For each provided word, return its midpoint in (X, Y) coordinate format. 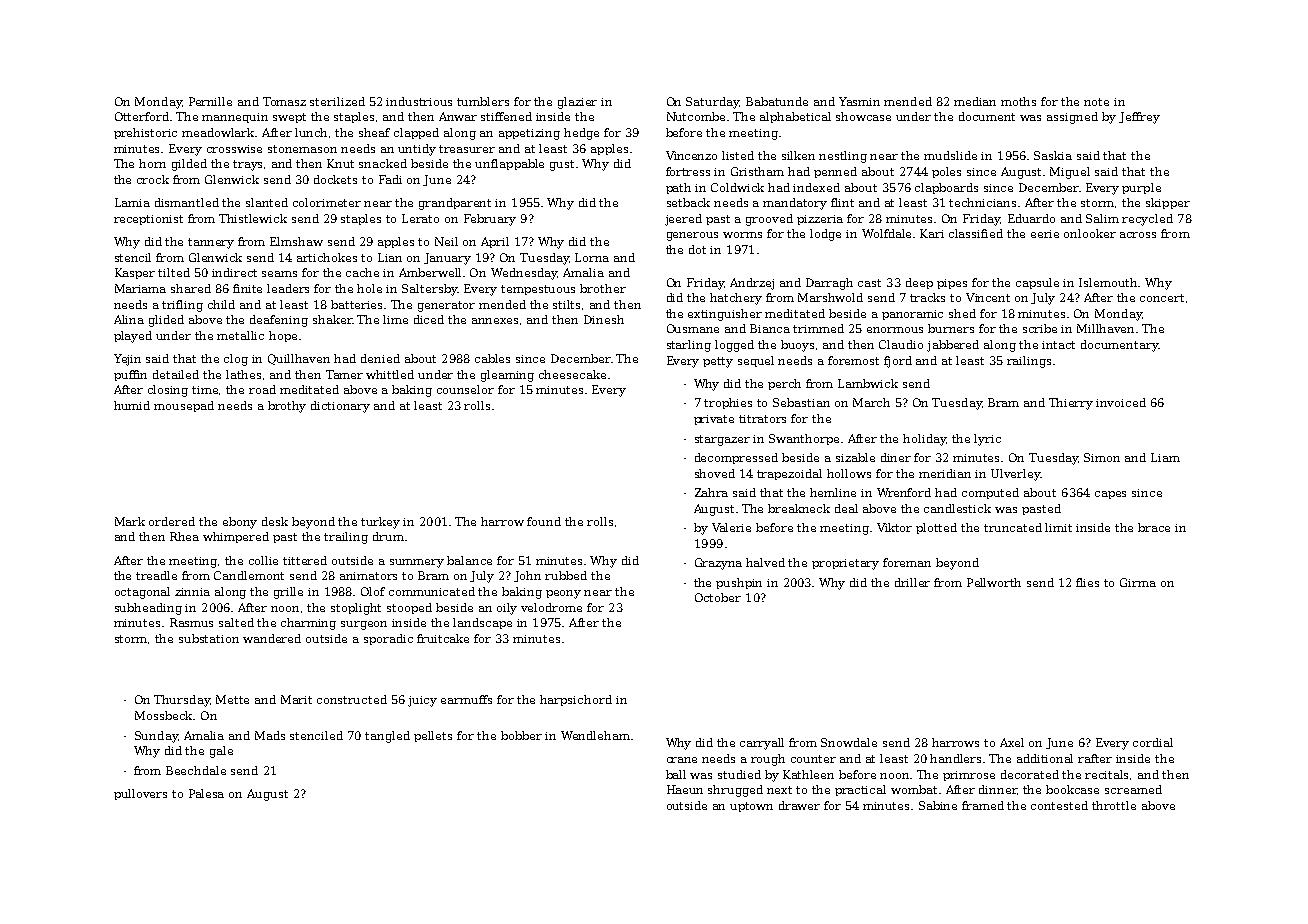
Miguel (1070, 173)
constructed (352, 699)
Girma (1138, 582)
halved (765, 562)
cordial (1153, 742)
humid (132, 405)
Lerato (420, 218)
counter (813, 759)
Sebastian (801, 402)
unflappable (509, 164)
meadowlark (219, 132)
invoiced (1121, 402)
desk (275, 521)
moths (1018, 101)
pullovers (140, 794)
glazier (577, 103)
